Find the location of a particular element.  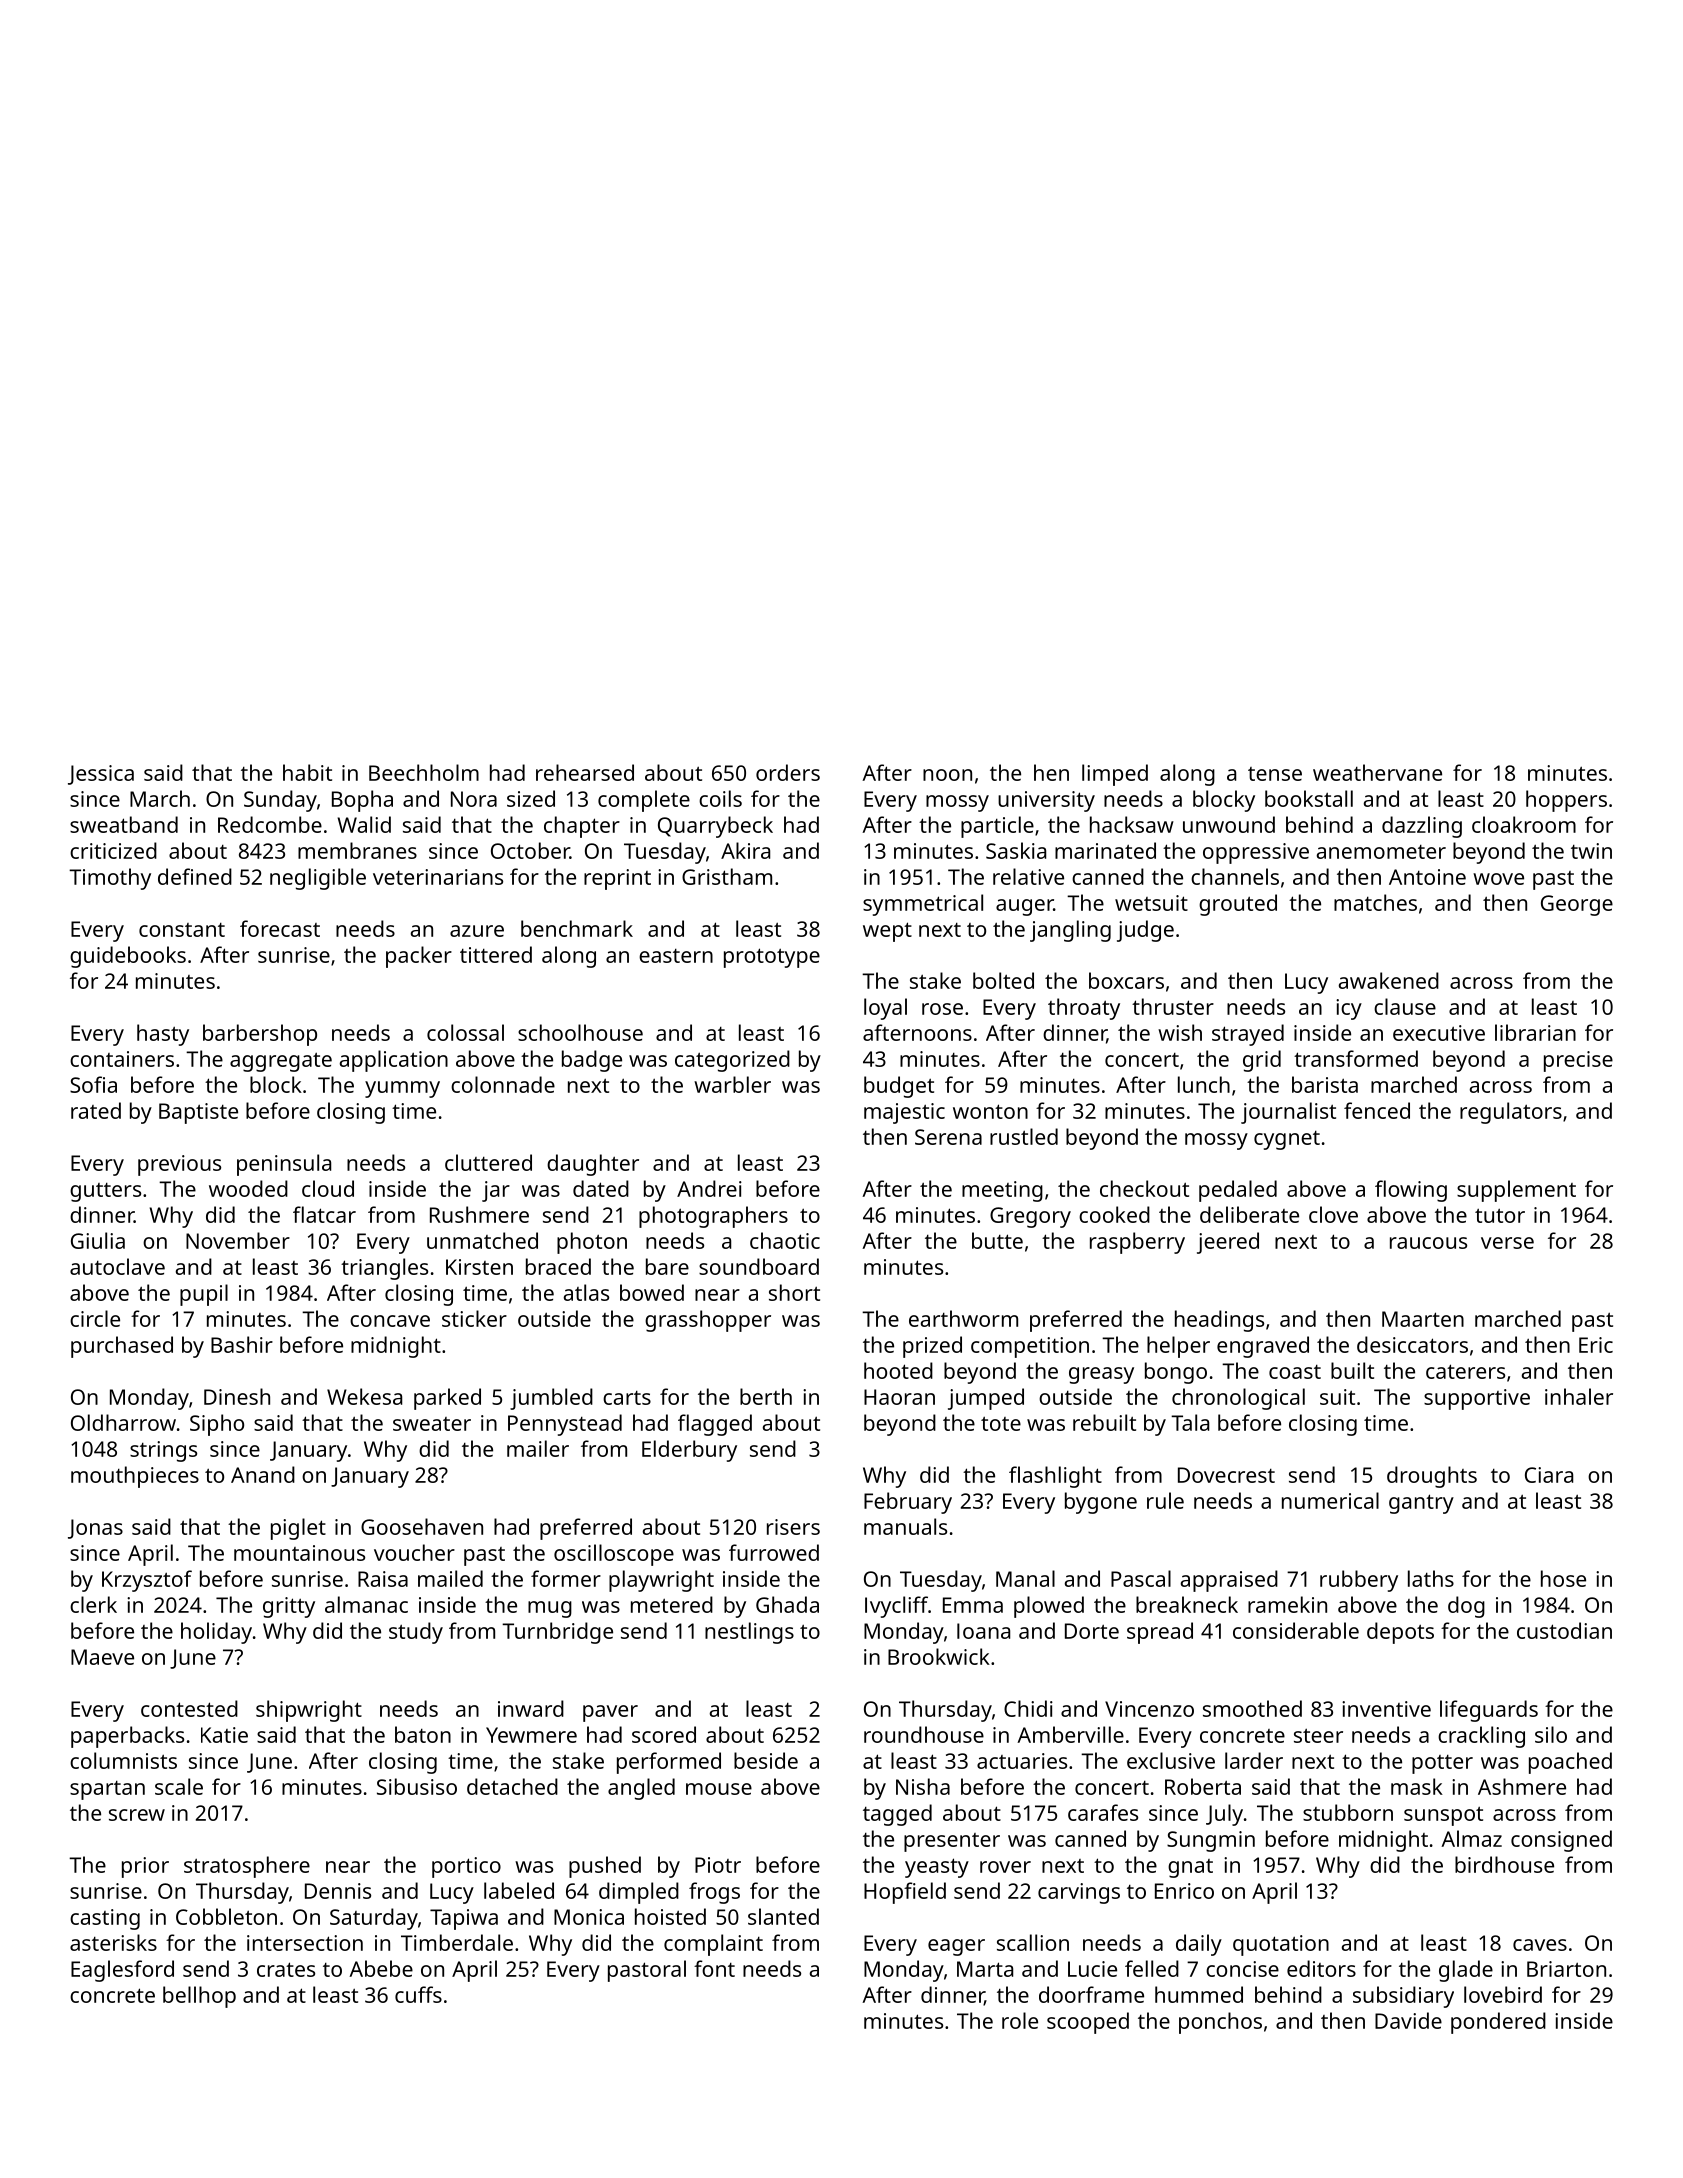

Dovecrest is located at coordinates (1226, 1475).
